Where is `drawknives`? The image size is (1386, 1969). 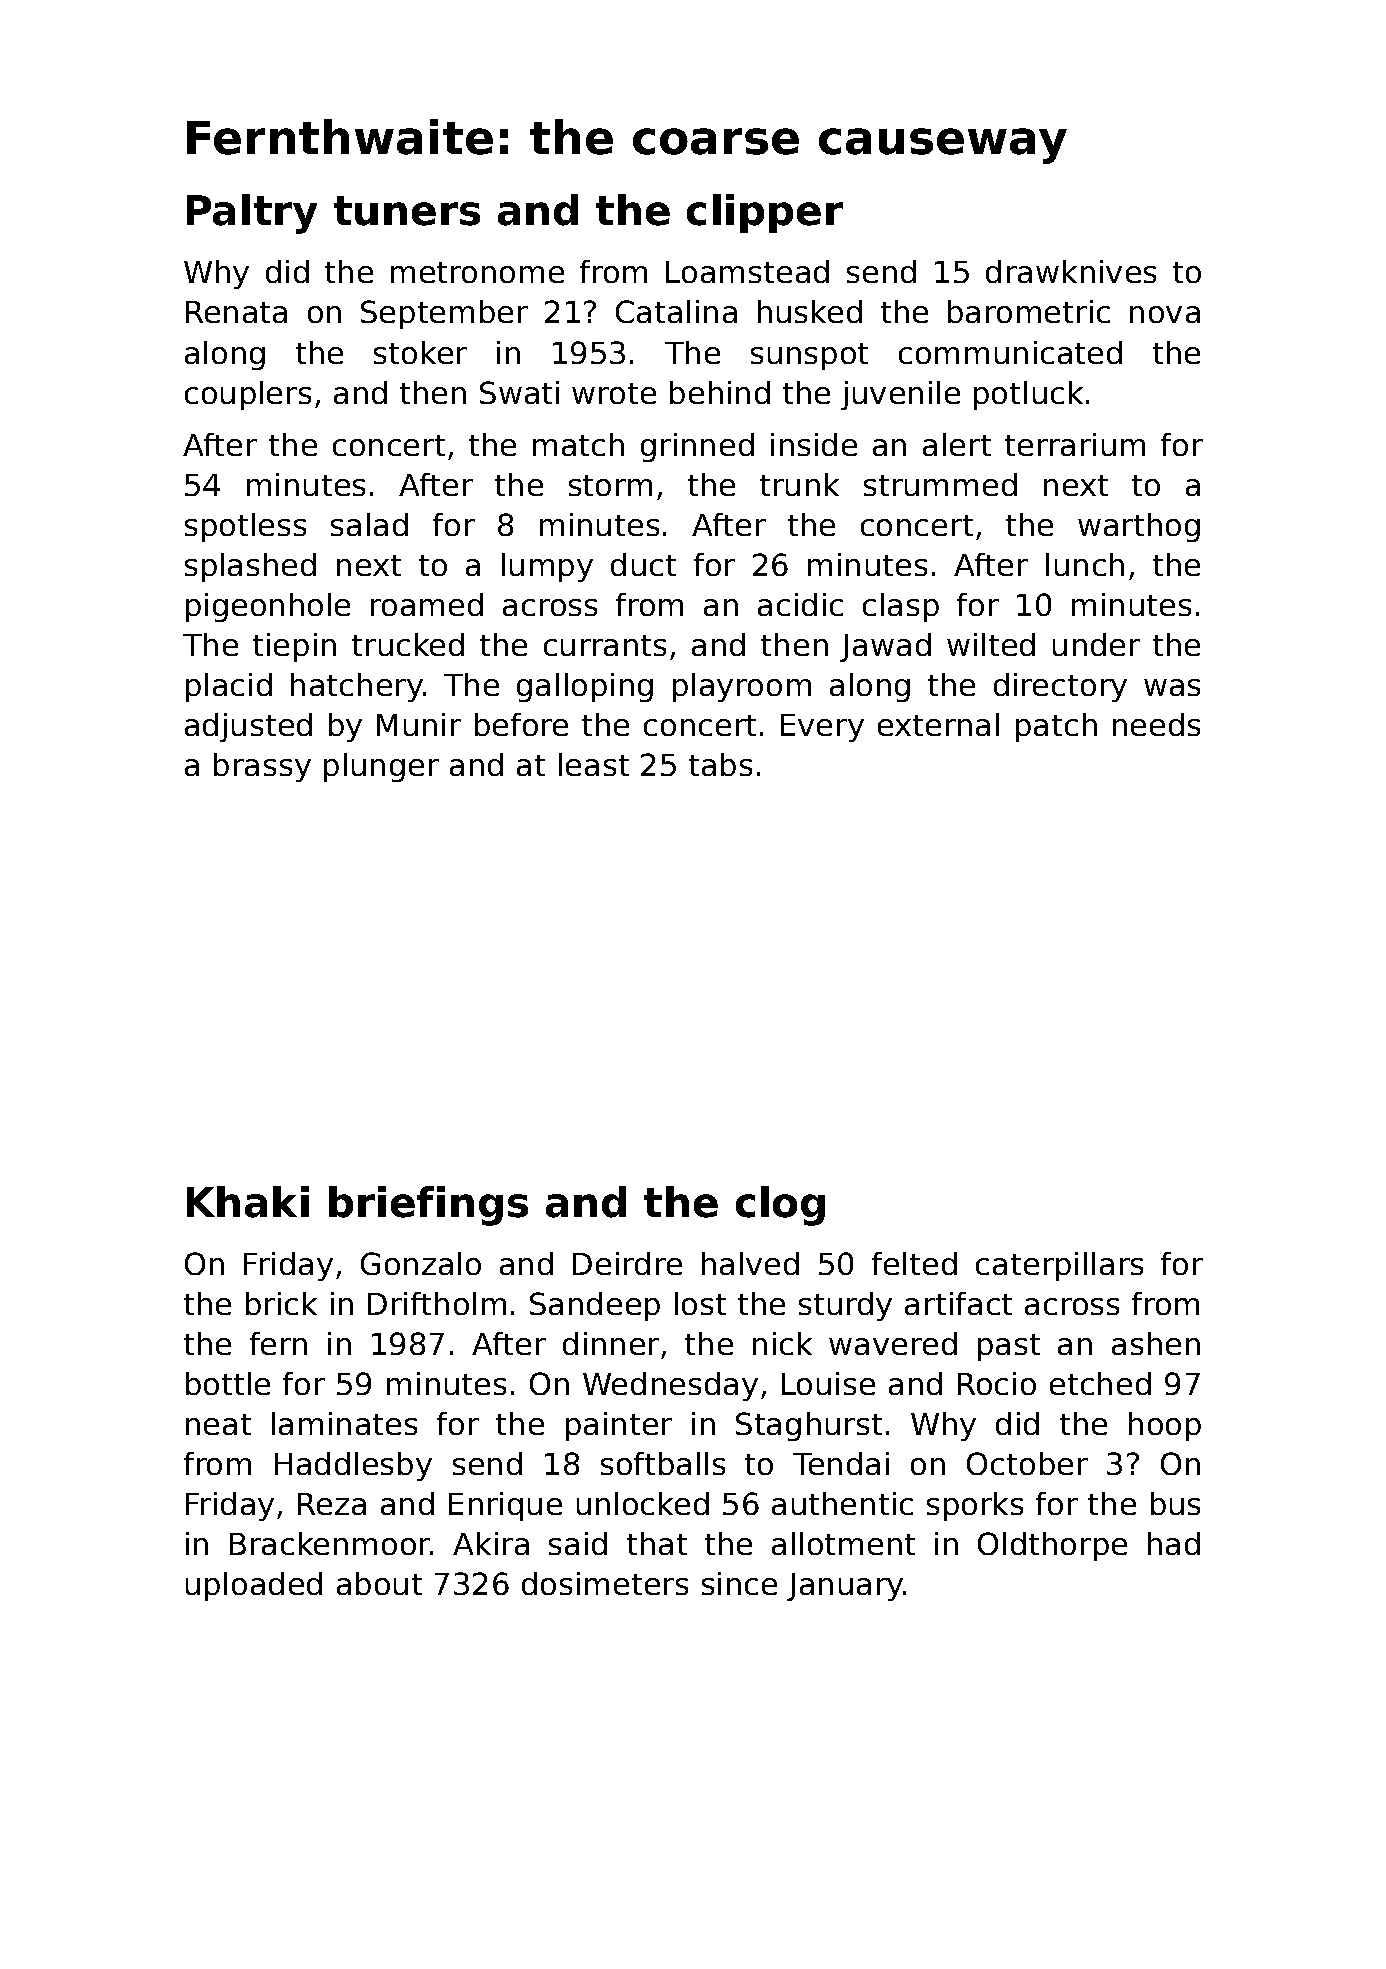 drawknives is located at coordinates (1071, 271).
